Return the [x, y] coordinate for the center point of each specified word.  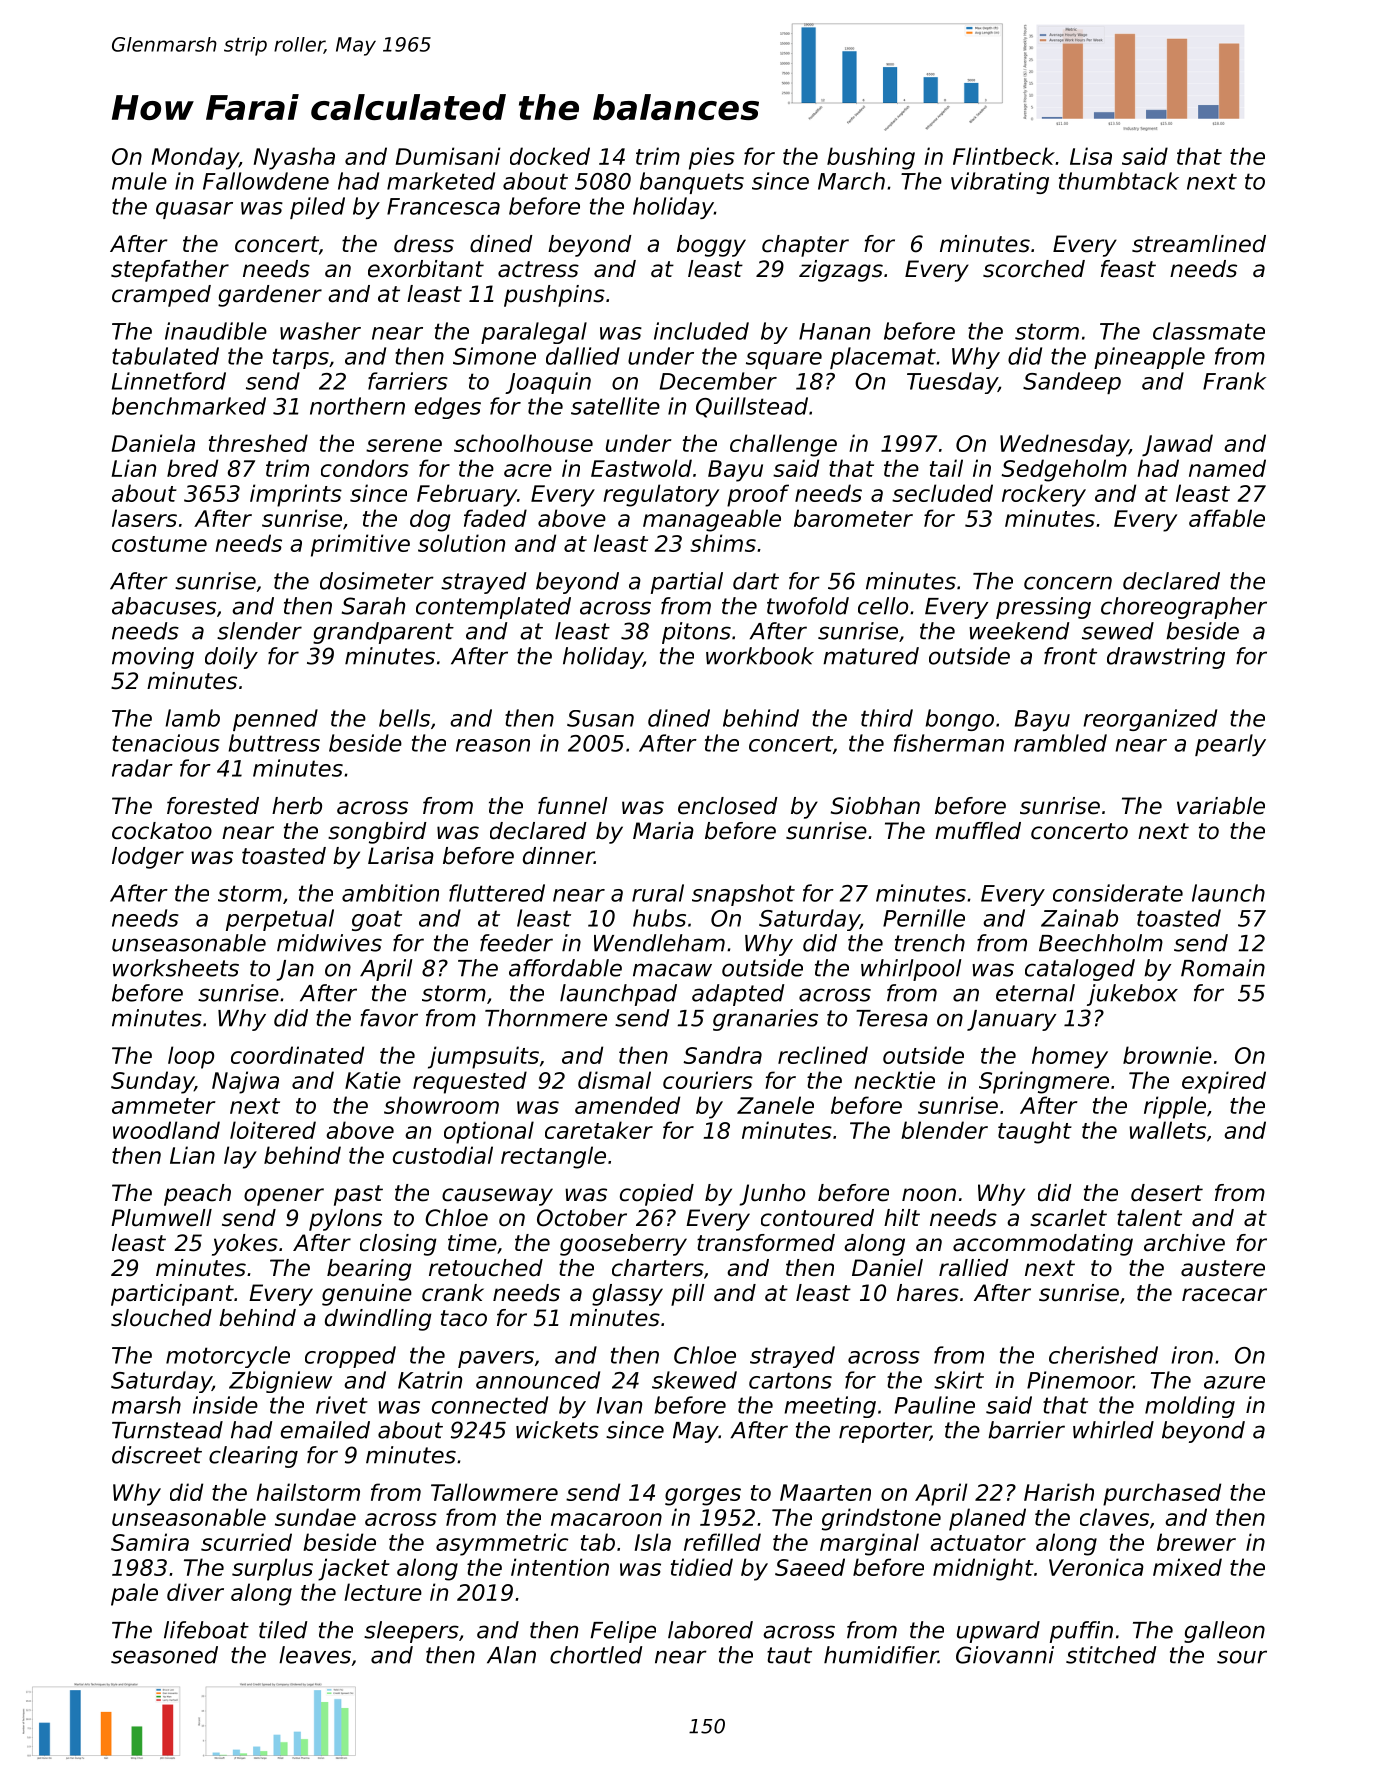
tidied [702, 1567]
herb [297, 806]
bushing [871, 158]
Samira [150, 1542]
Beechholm [1101, 943]
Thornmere [546, 1018]
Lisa [1091, 156]
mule [139, 181]
